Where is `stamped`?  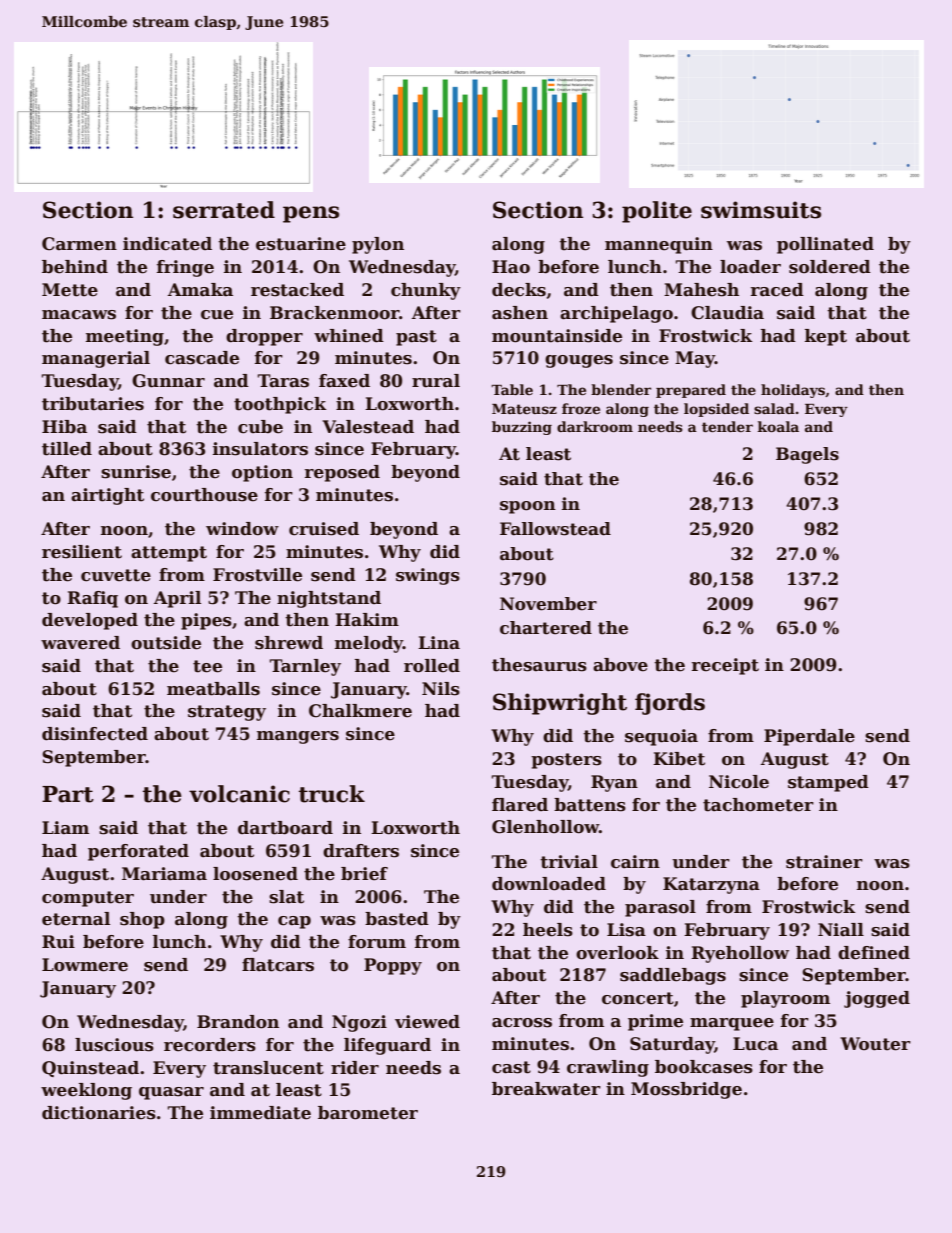
stamped is located at coordinates (828, 783).
